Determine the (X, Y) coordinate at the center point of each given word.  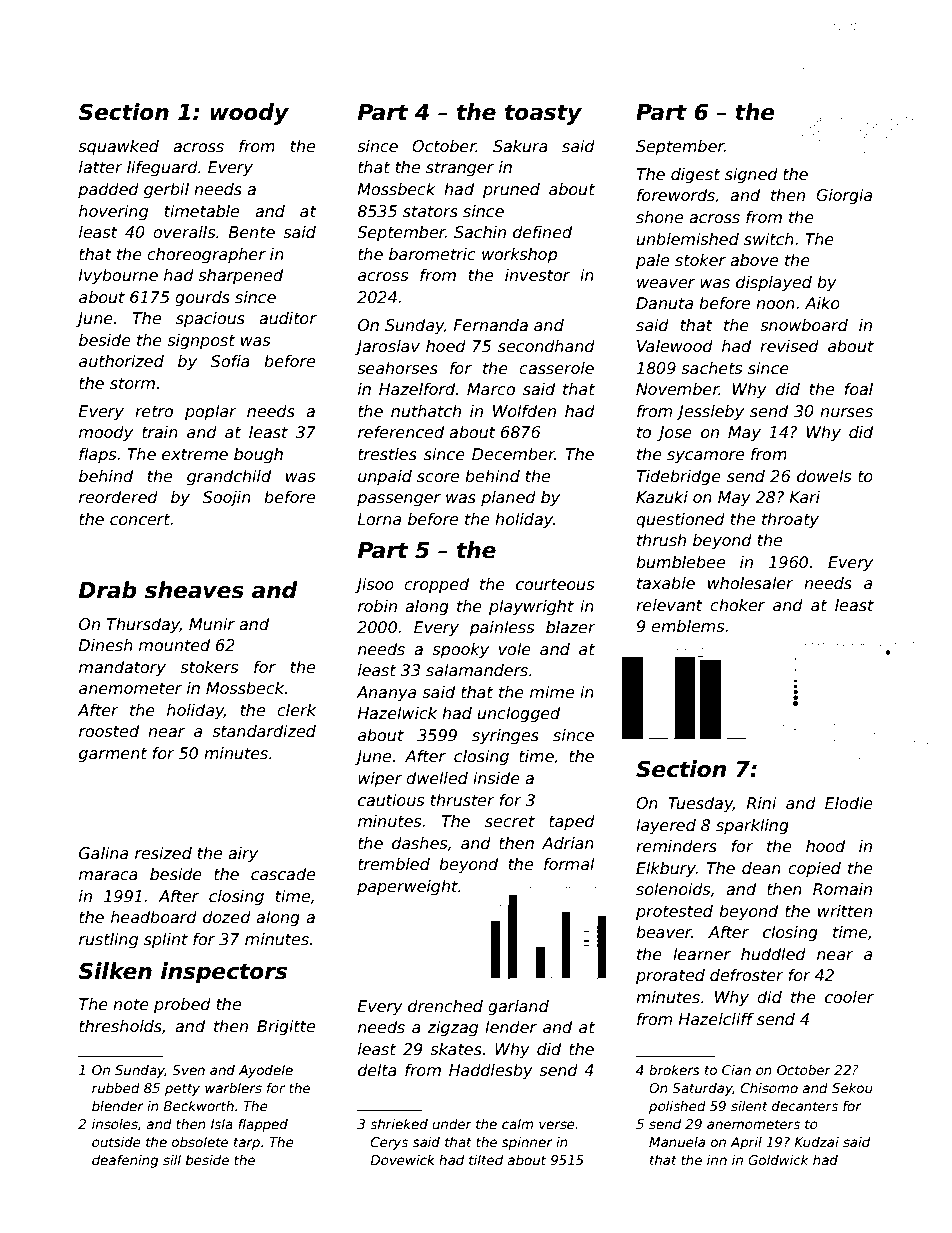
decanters (805, 1106)
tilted (486, 1160)
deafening (125, 1161)
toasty (543, 114)
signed (751, 175)
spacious (210, 319)
